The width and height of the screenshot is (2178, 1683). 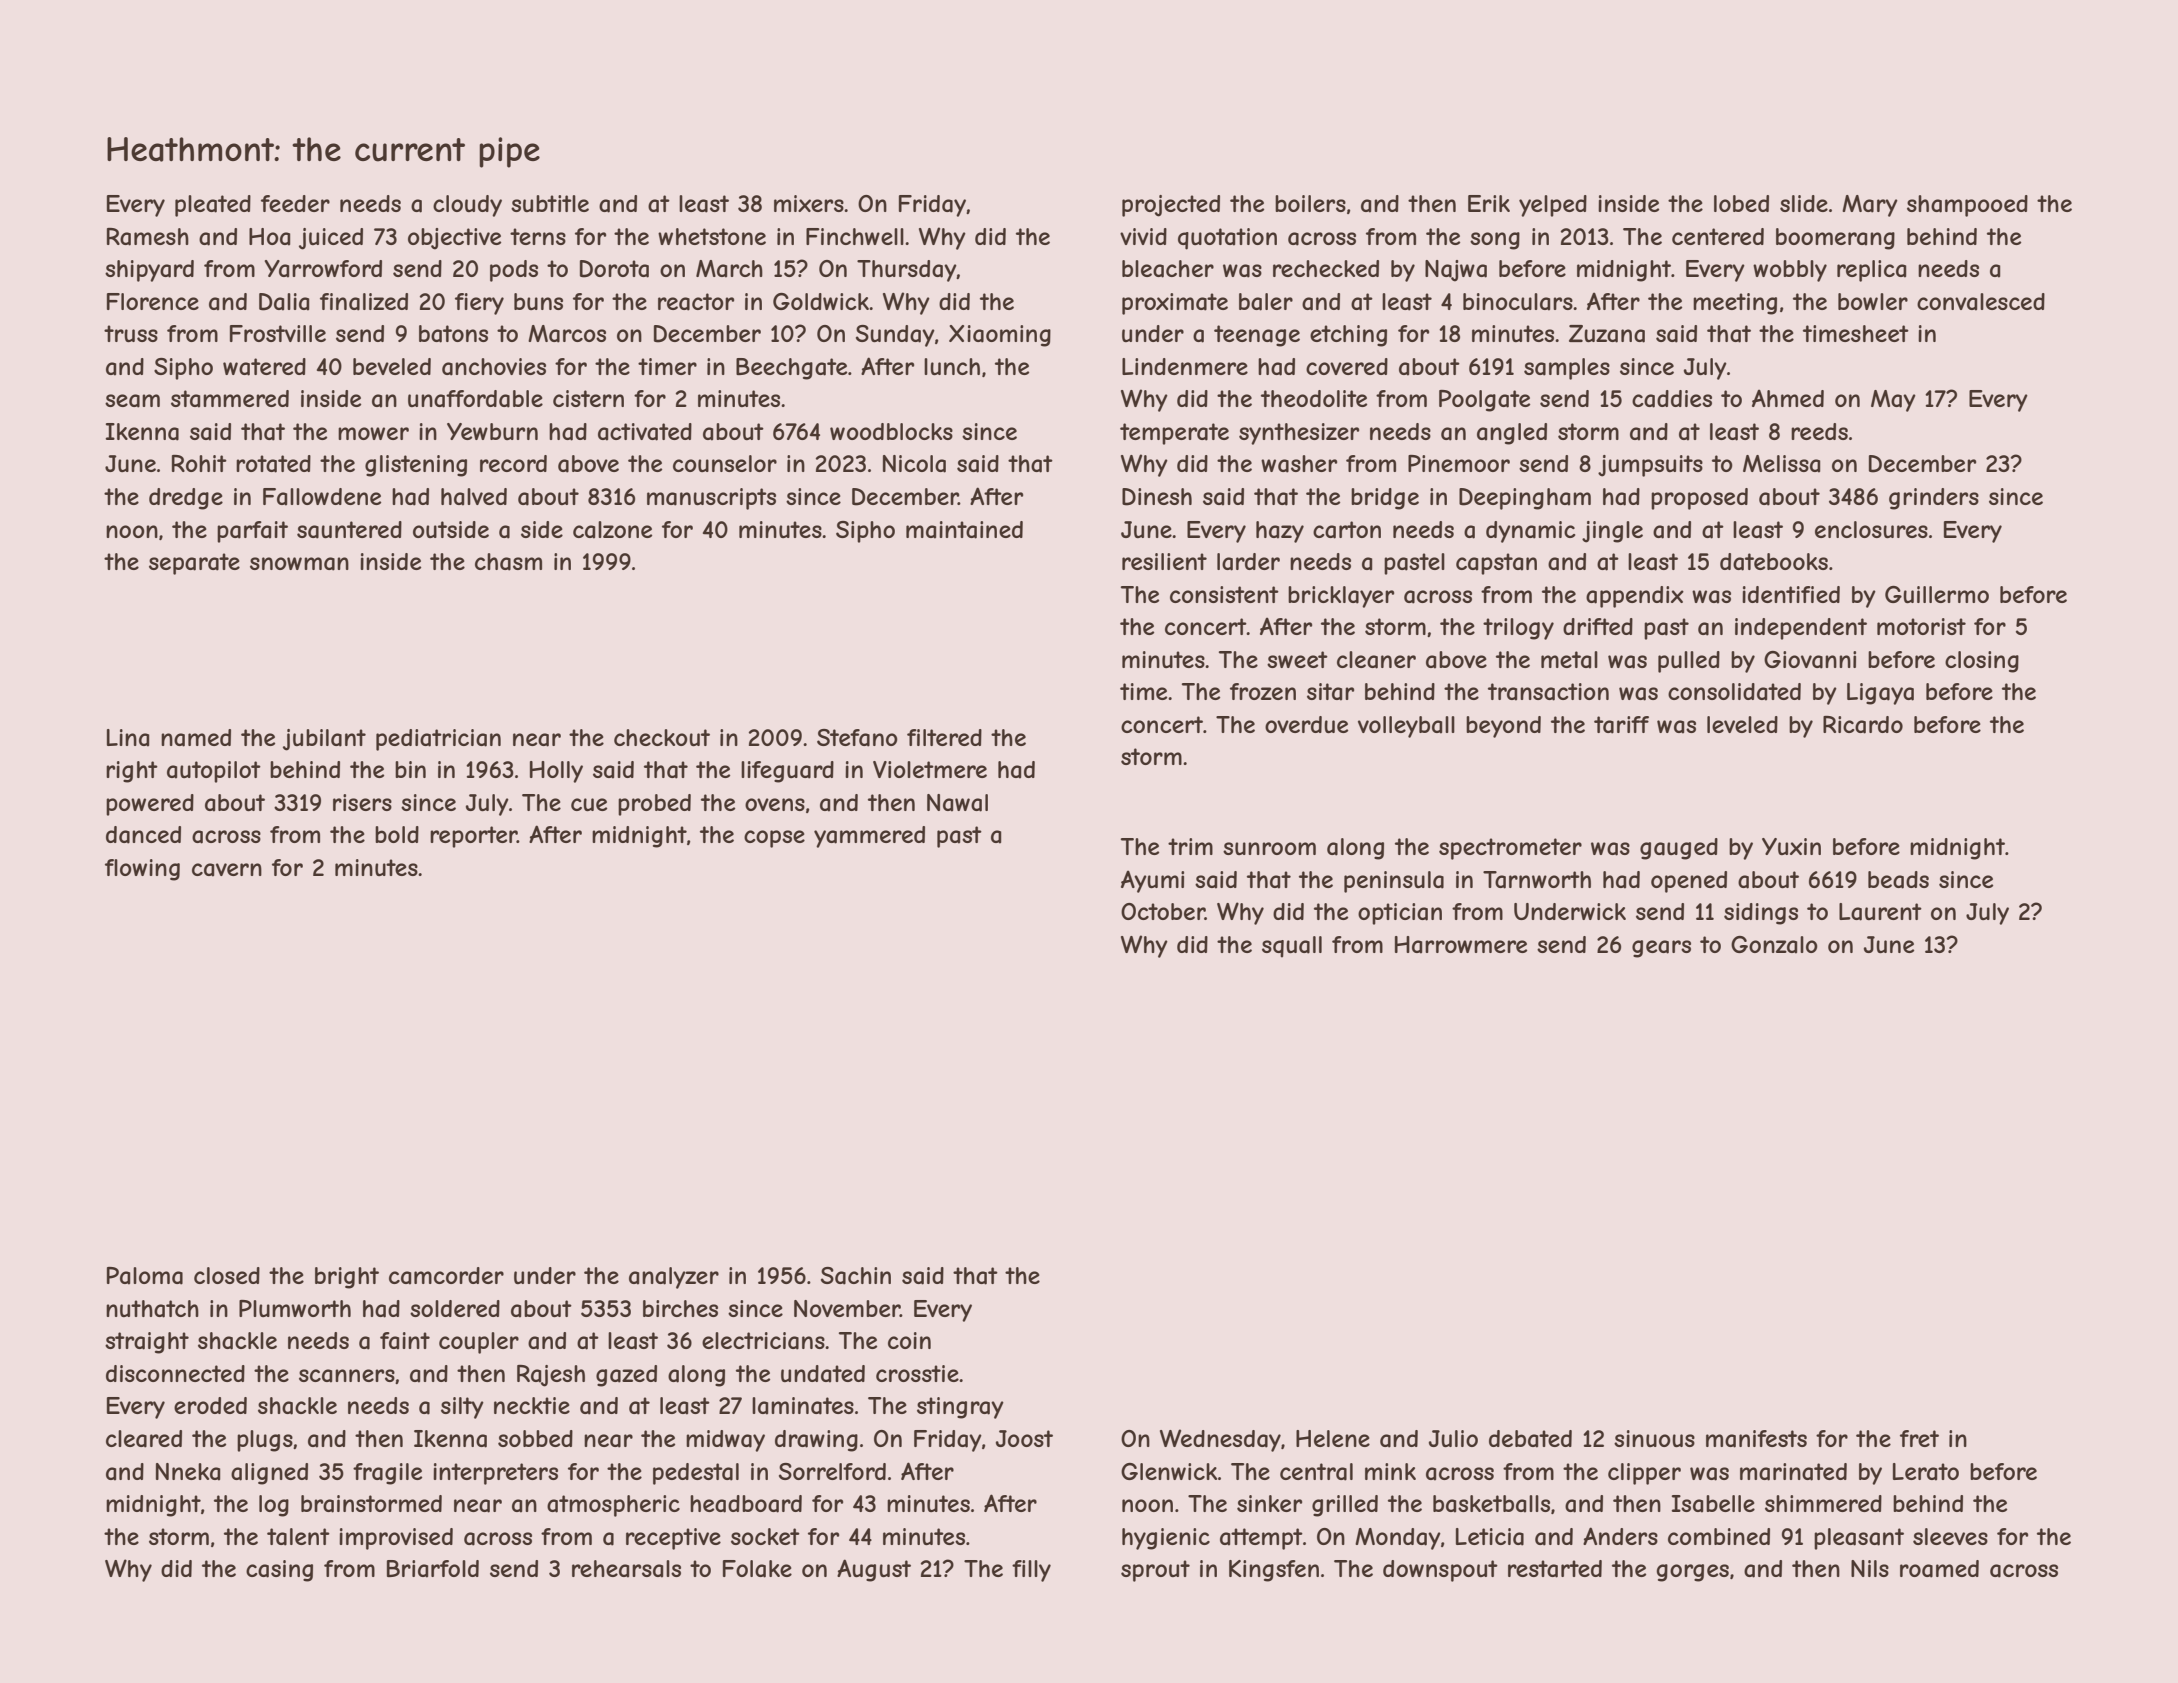 I want to click on Paloma, so click(x=145, y=1276).
